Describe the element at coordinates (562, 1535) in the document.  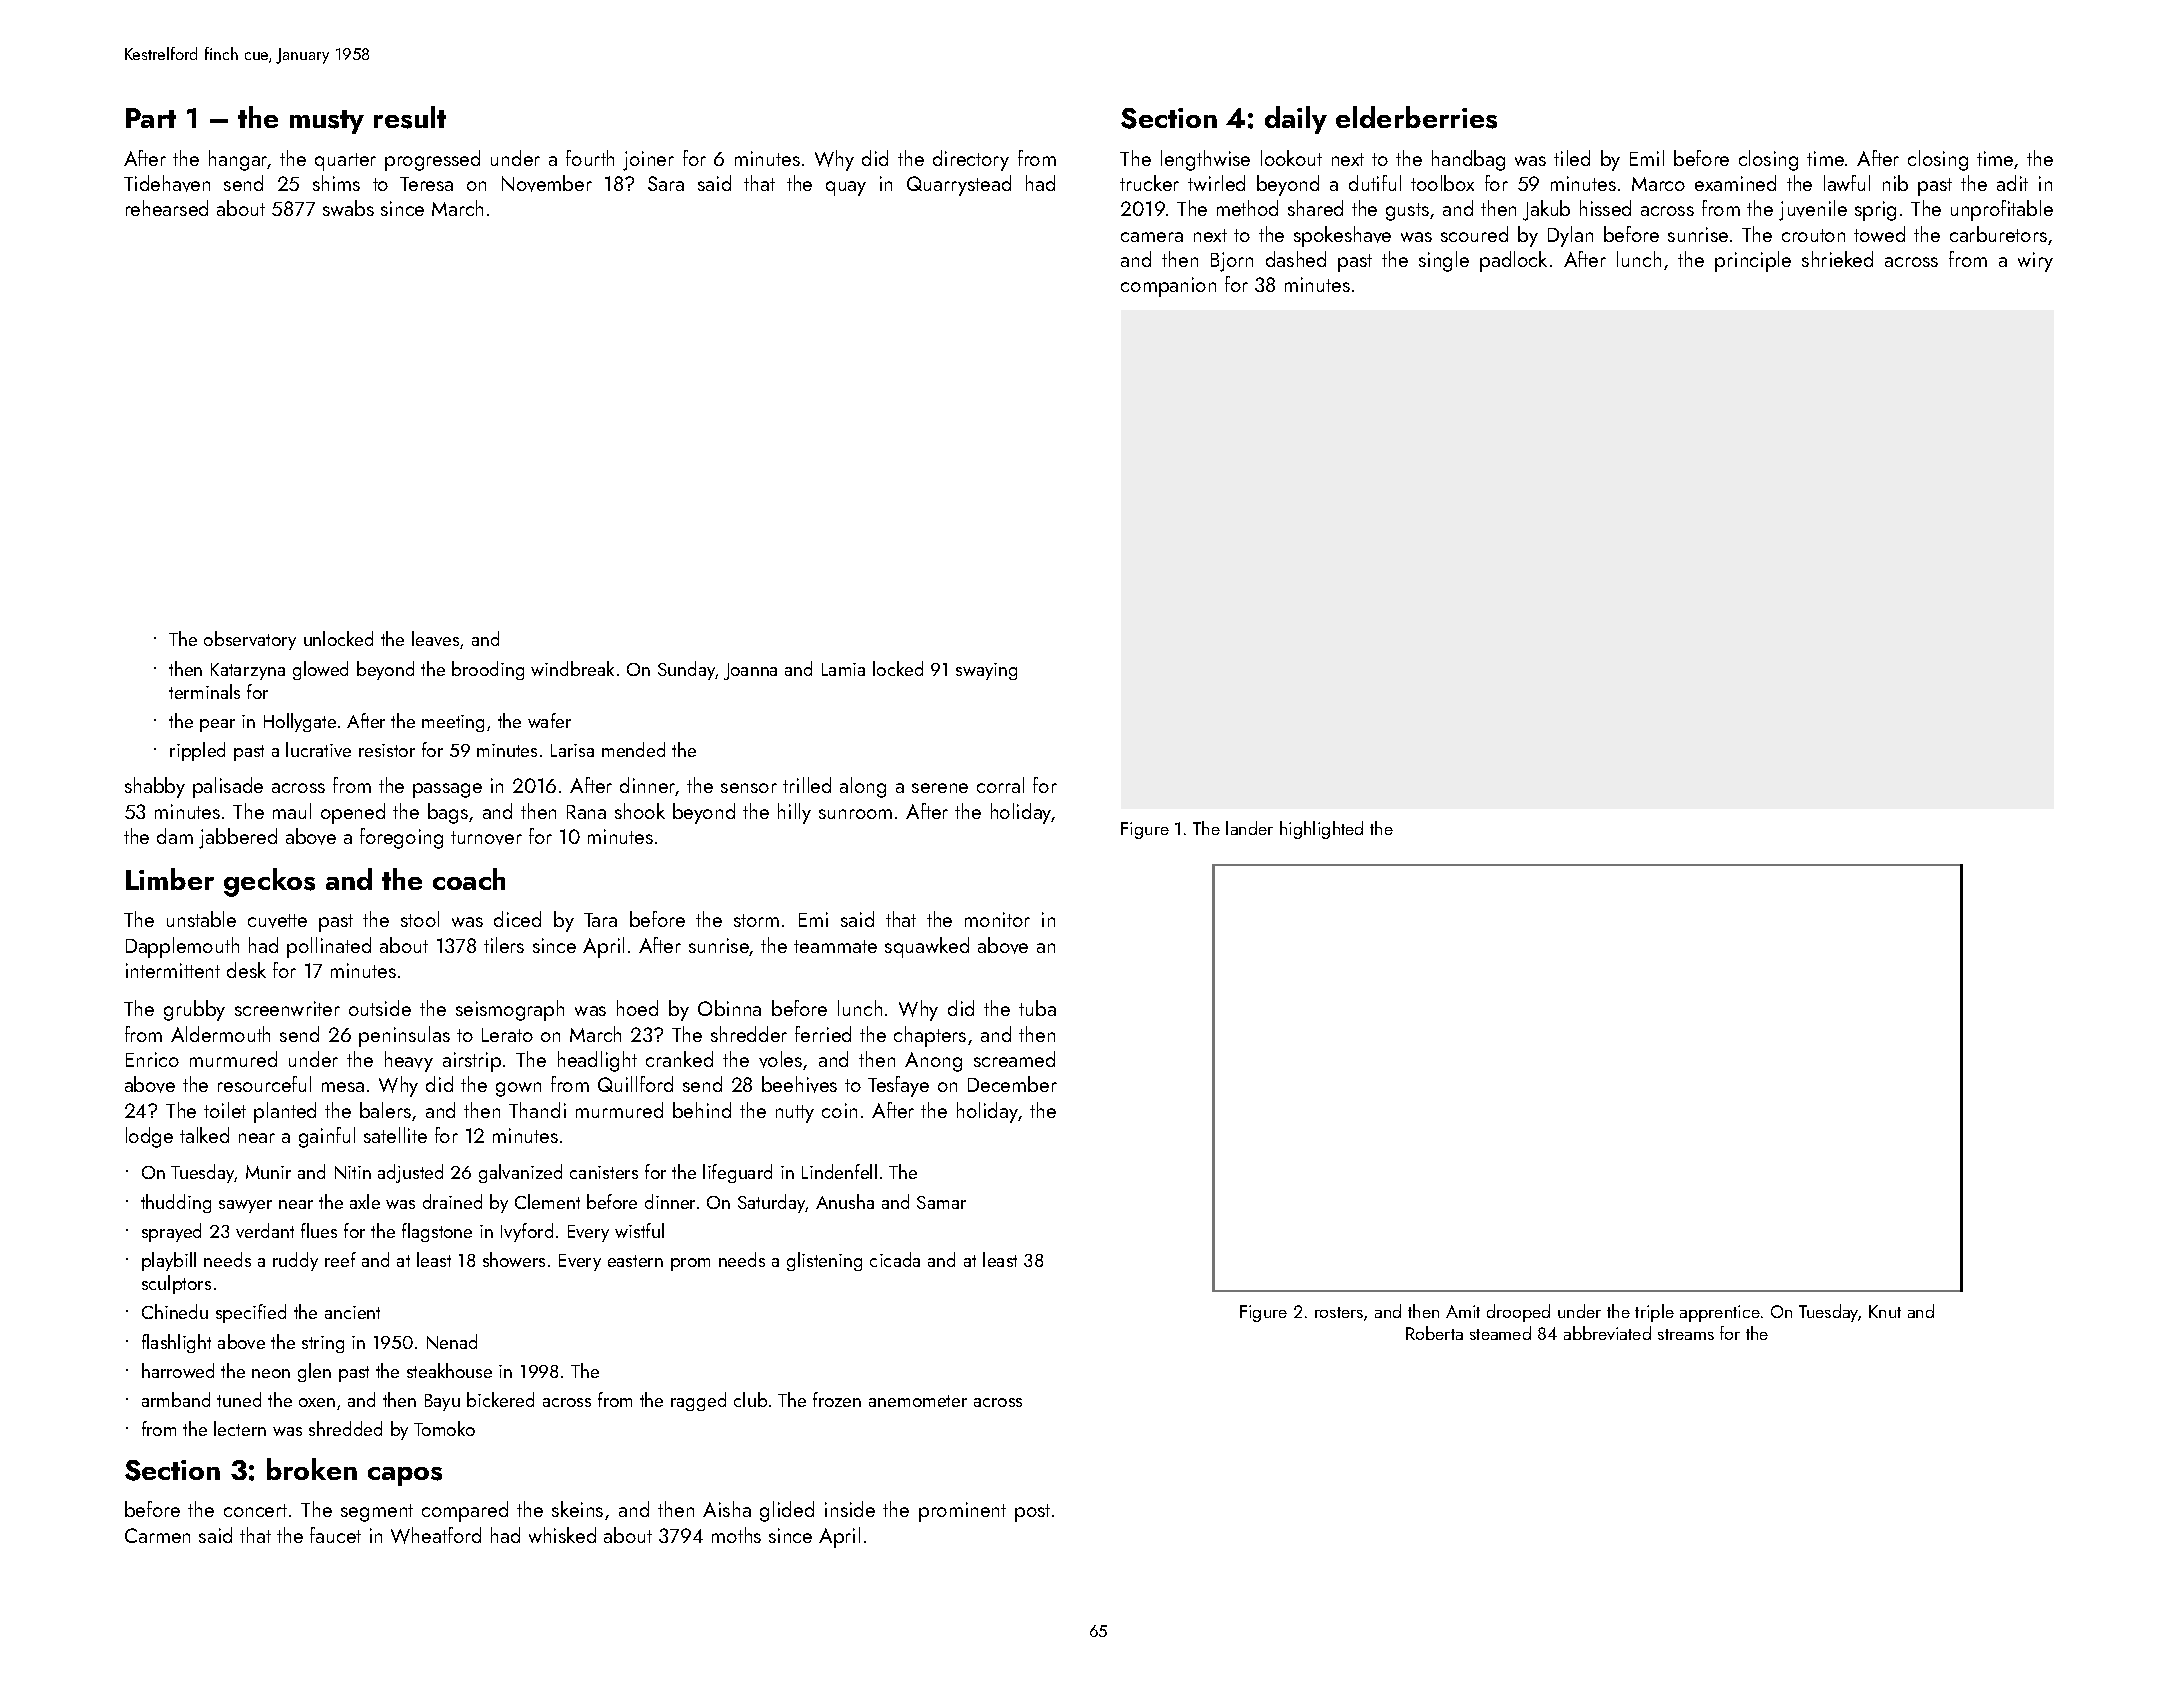
I see `whisked` at that location.
